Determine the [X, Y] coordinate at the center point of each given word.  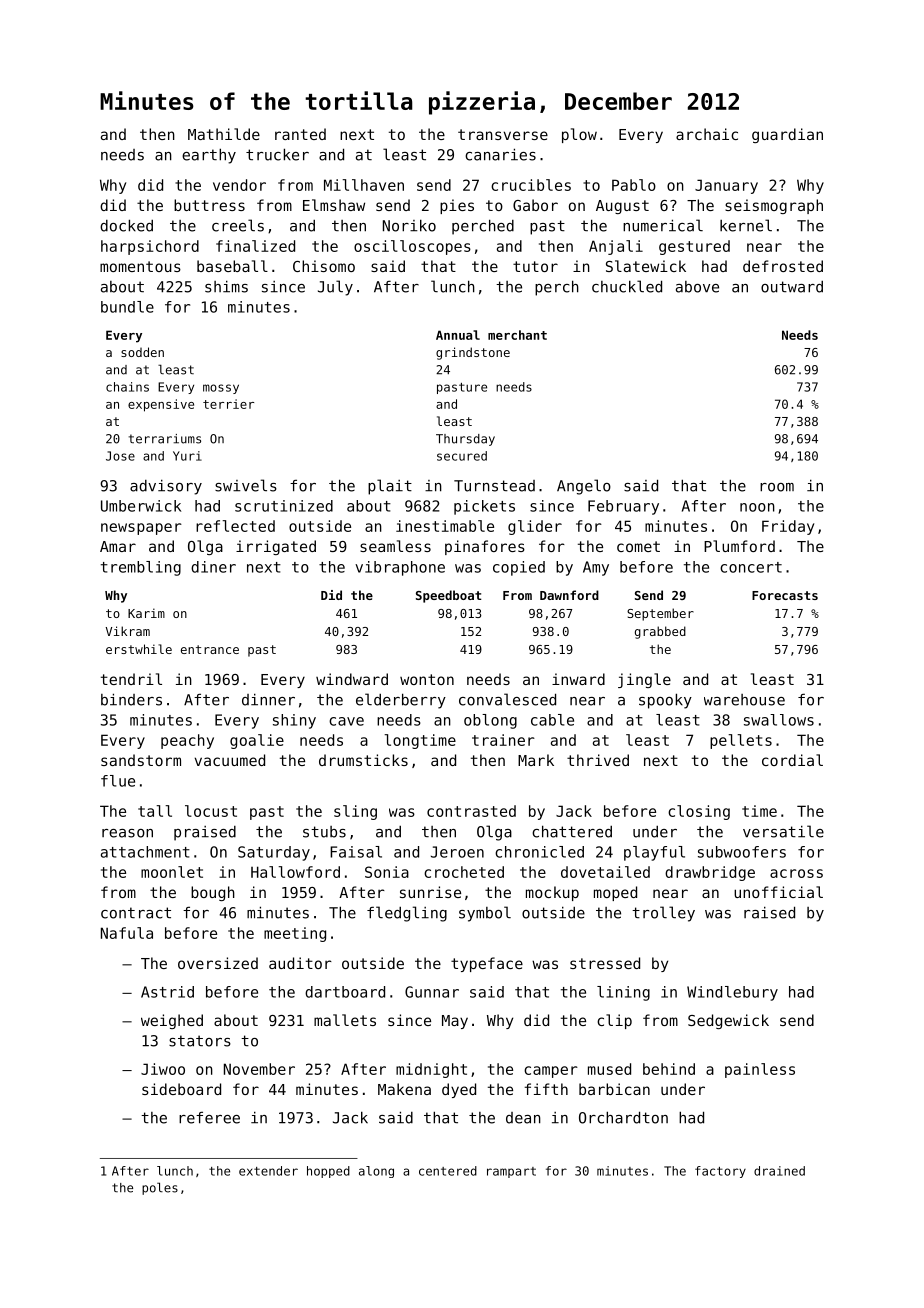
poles [160, 1188]
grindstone [473, 353]
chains [127, 387]
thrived [598, 760]
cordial [792, 760]
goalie [257, 741]
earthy [209, 156]
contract [136, 913]
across [796, 873]
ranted [300, 134]
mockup [552, 893]
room [777, 487]
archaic [707, 134]
